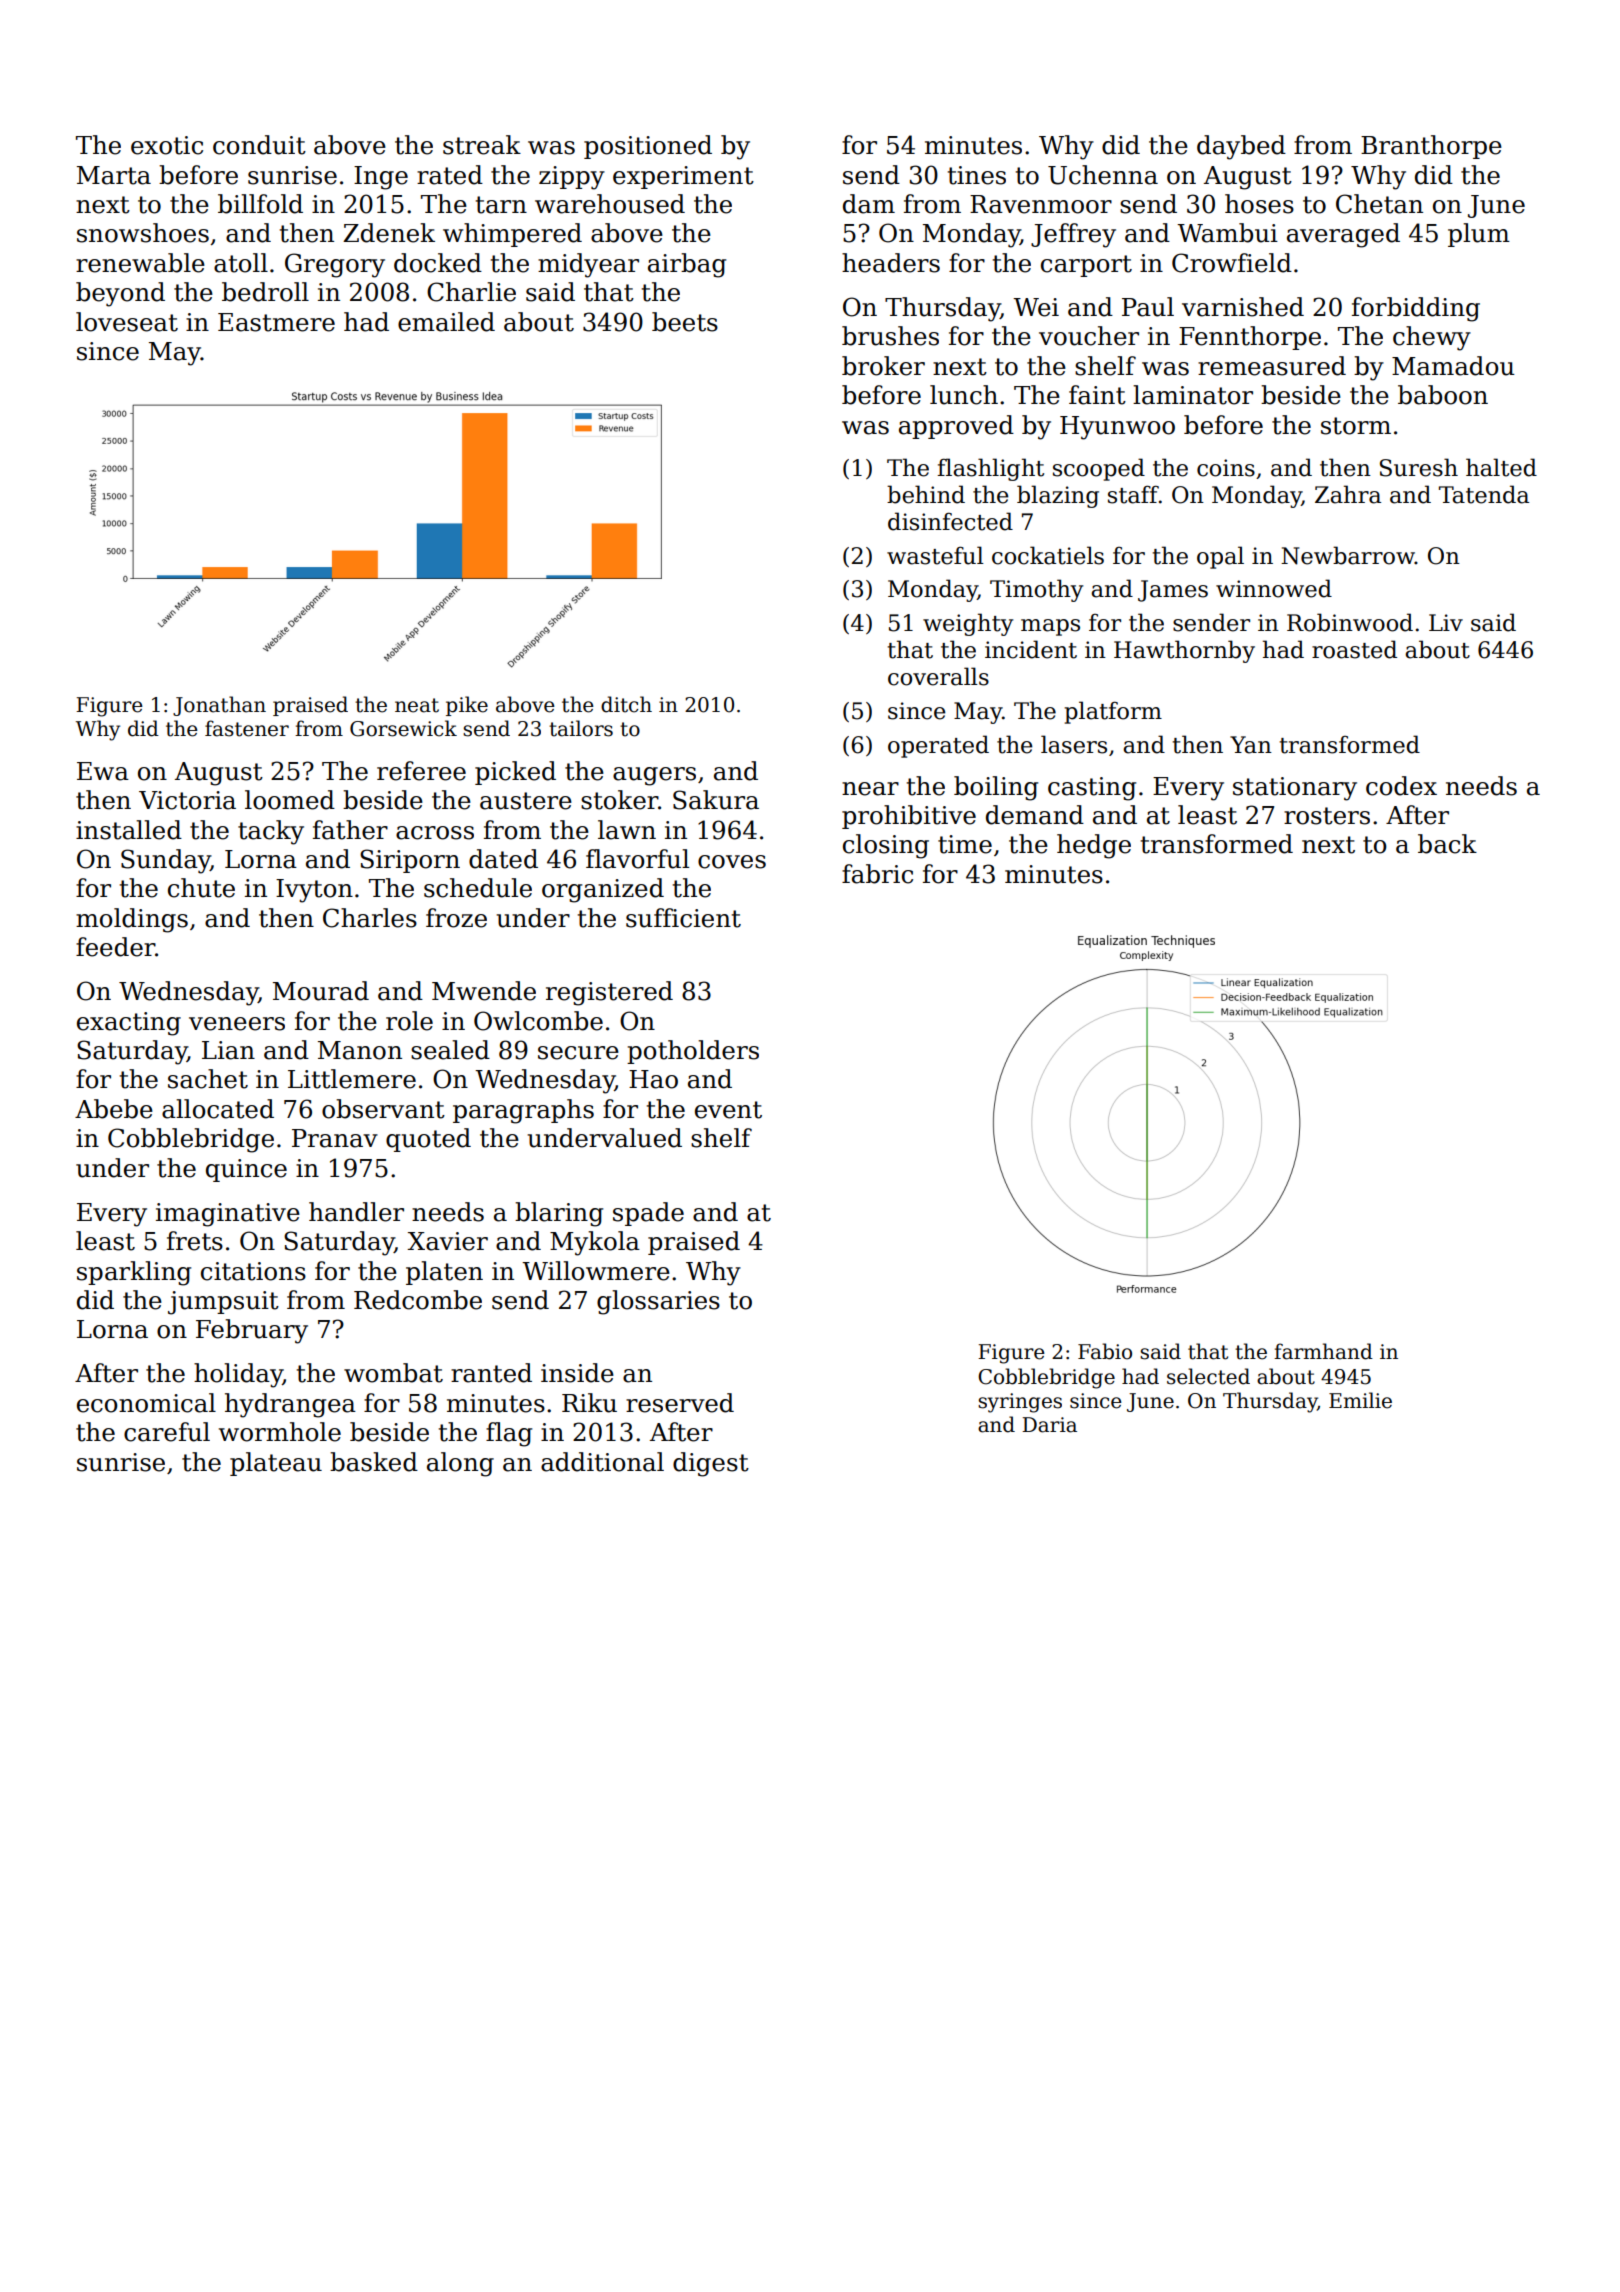 This page has height=2292, width=1620. What do you see at coordinates (146, 1403) in the page?
I see `economical` at bounding box center [146, 1403].
